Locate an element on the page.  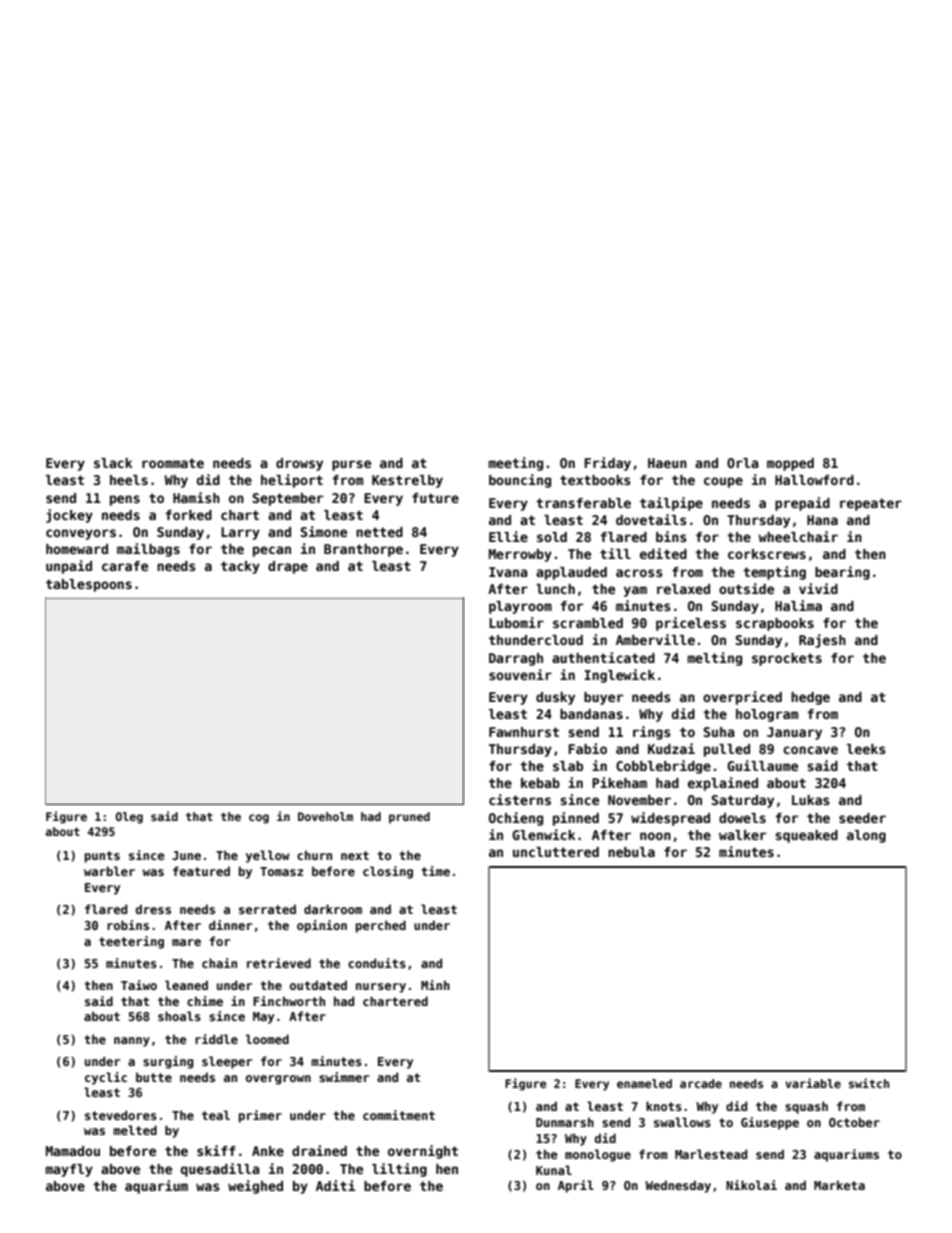
Oleg is located at coordinates (129, 818).
